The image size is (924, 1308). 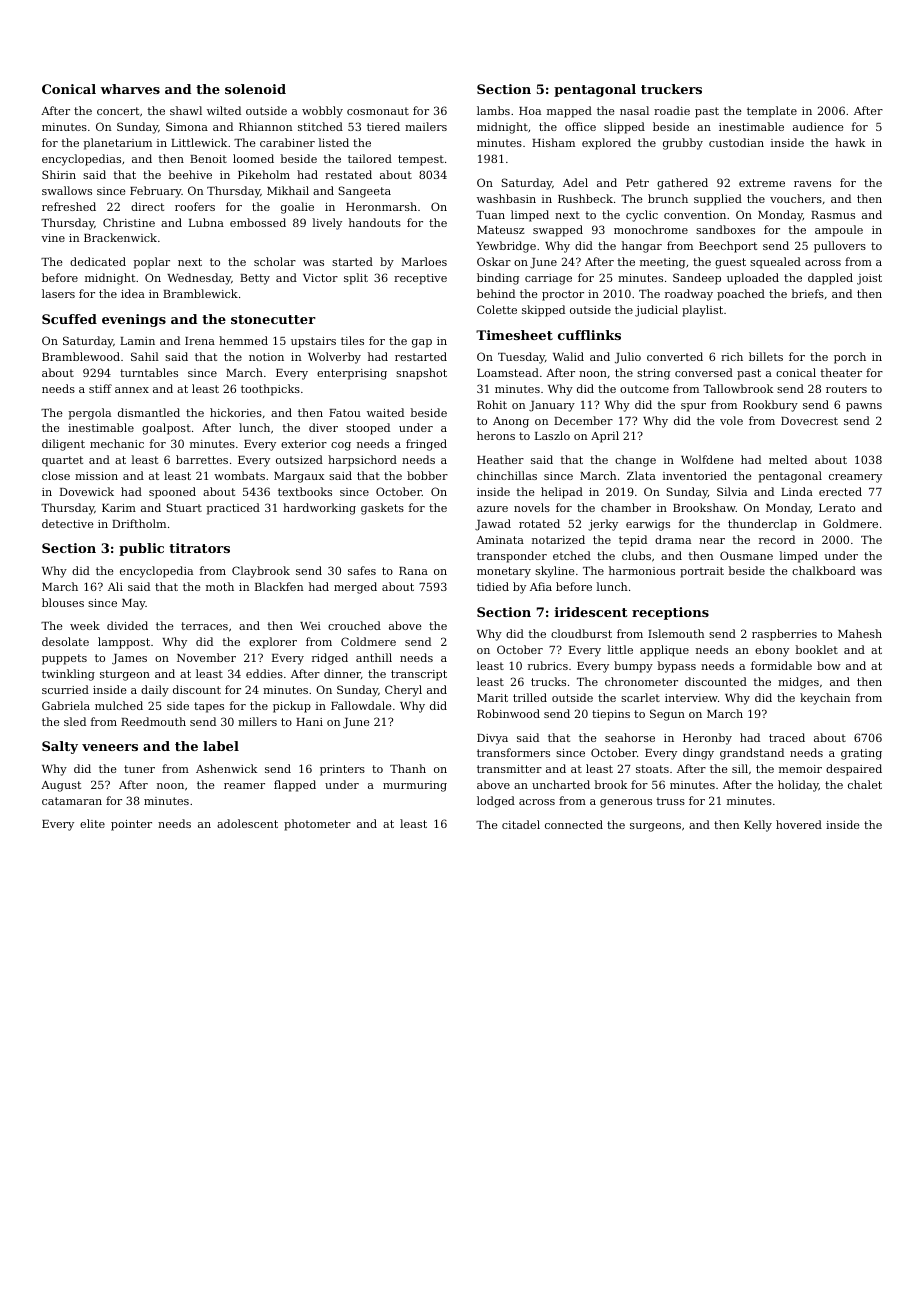 What do you see at coordinates (493, 110) in the screenshot?
I see `lambs` at bounding box center [493, 110].
